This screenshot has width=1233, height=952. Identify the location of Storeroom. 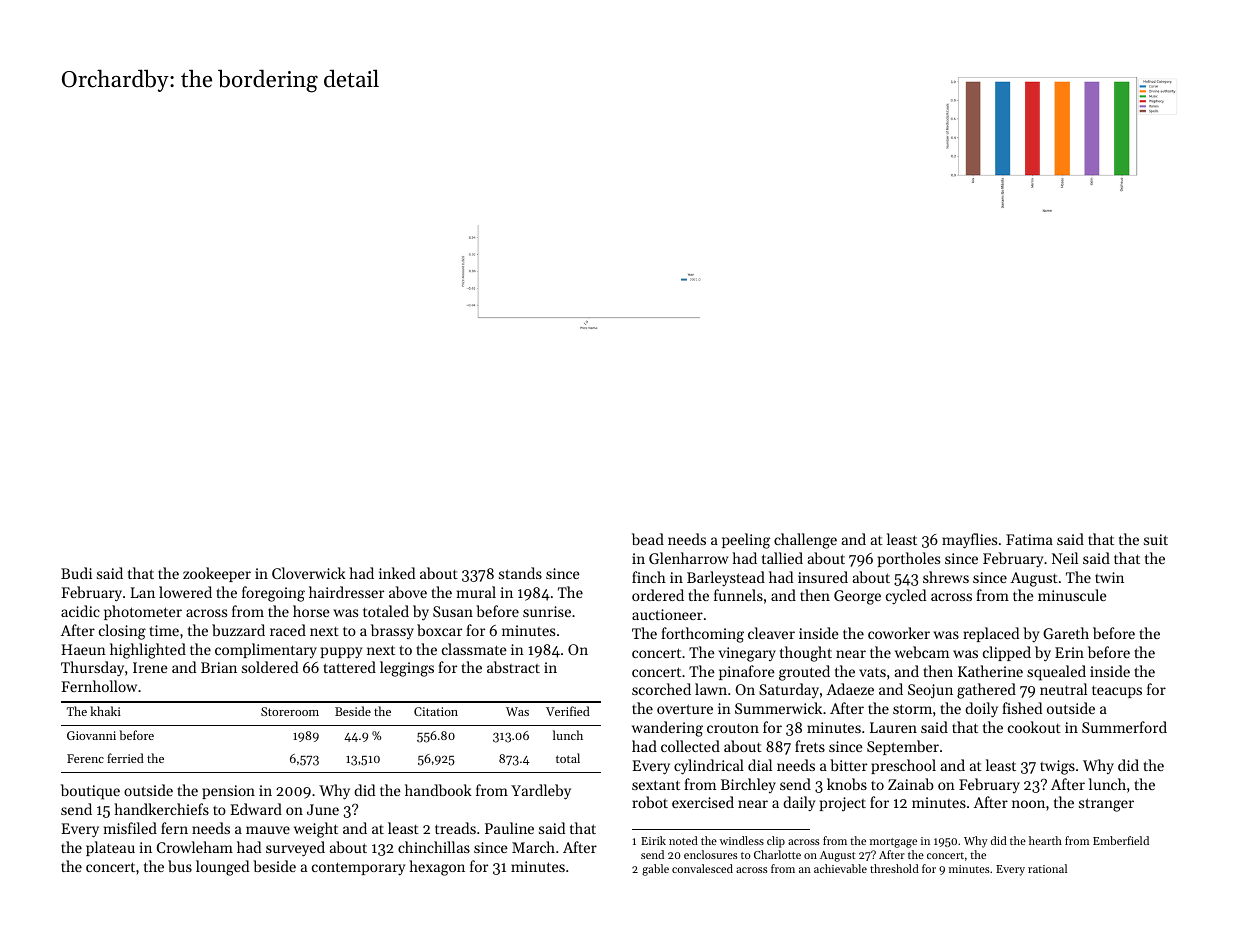
(290, 711).
